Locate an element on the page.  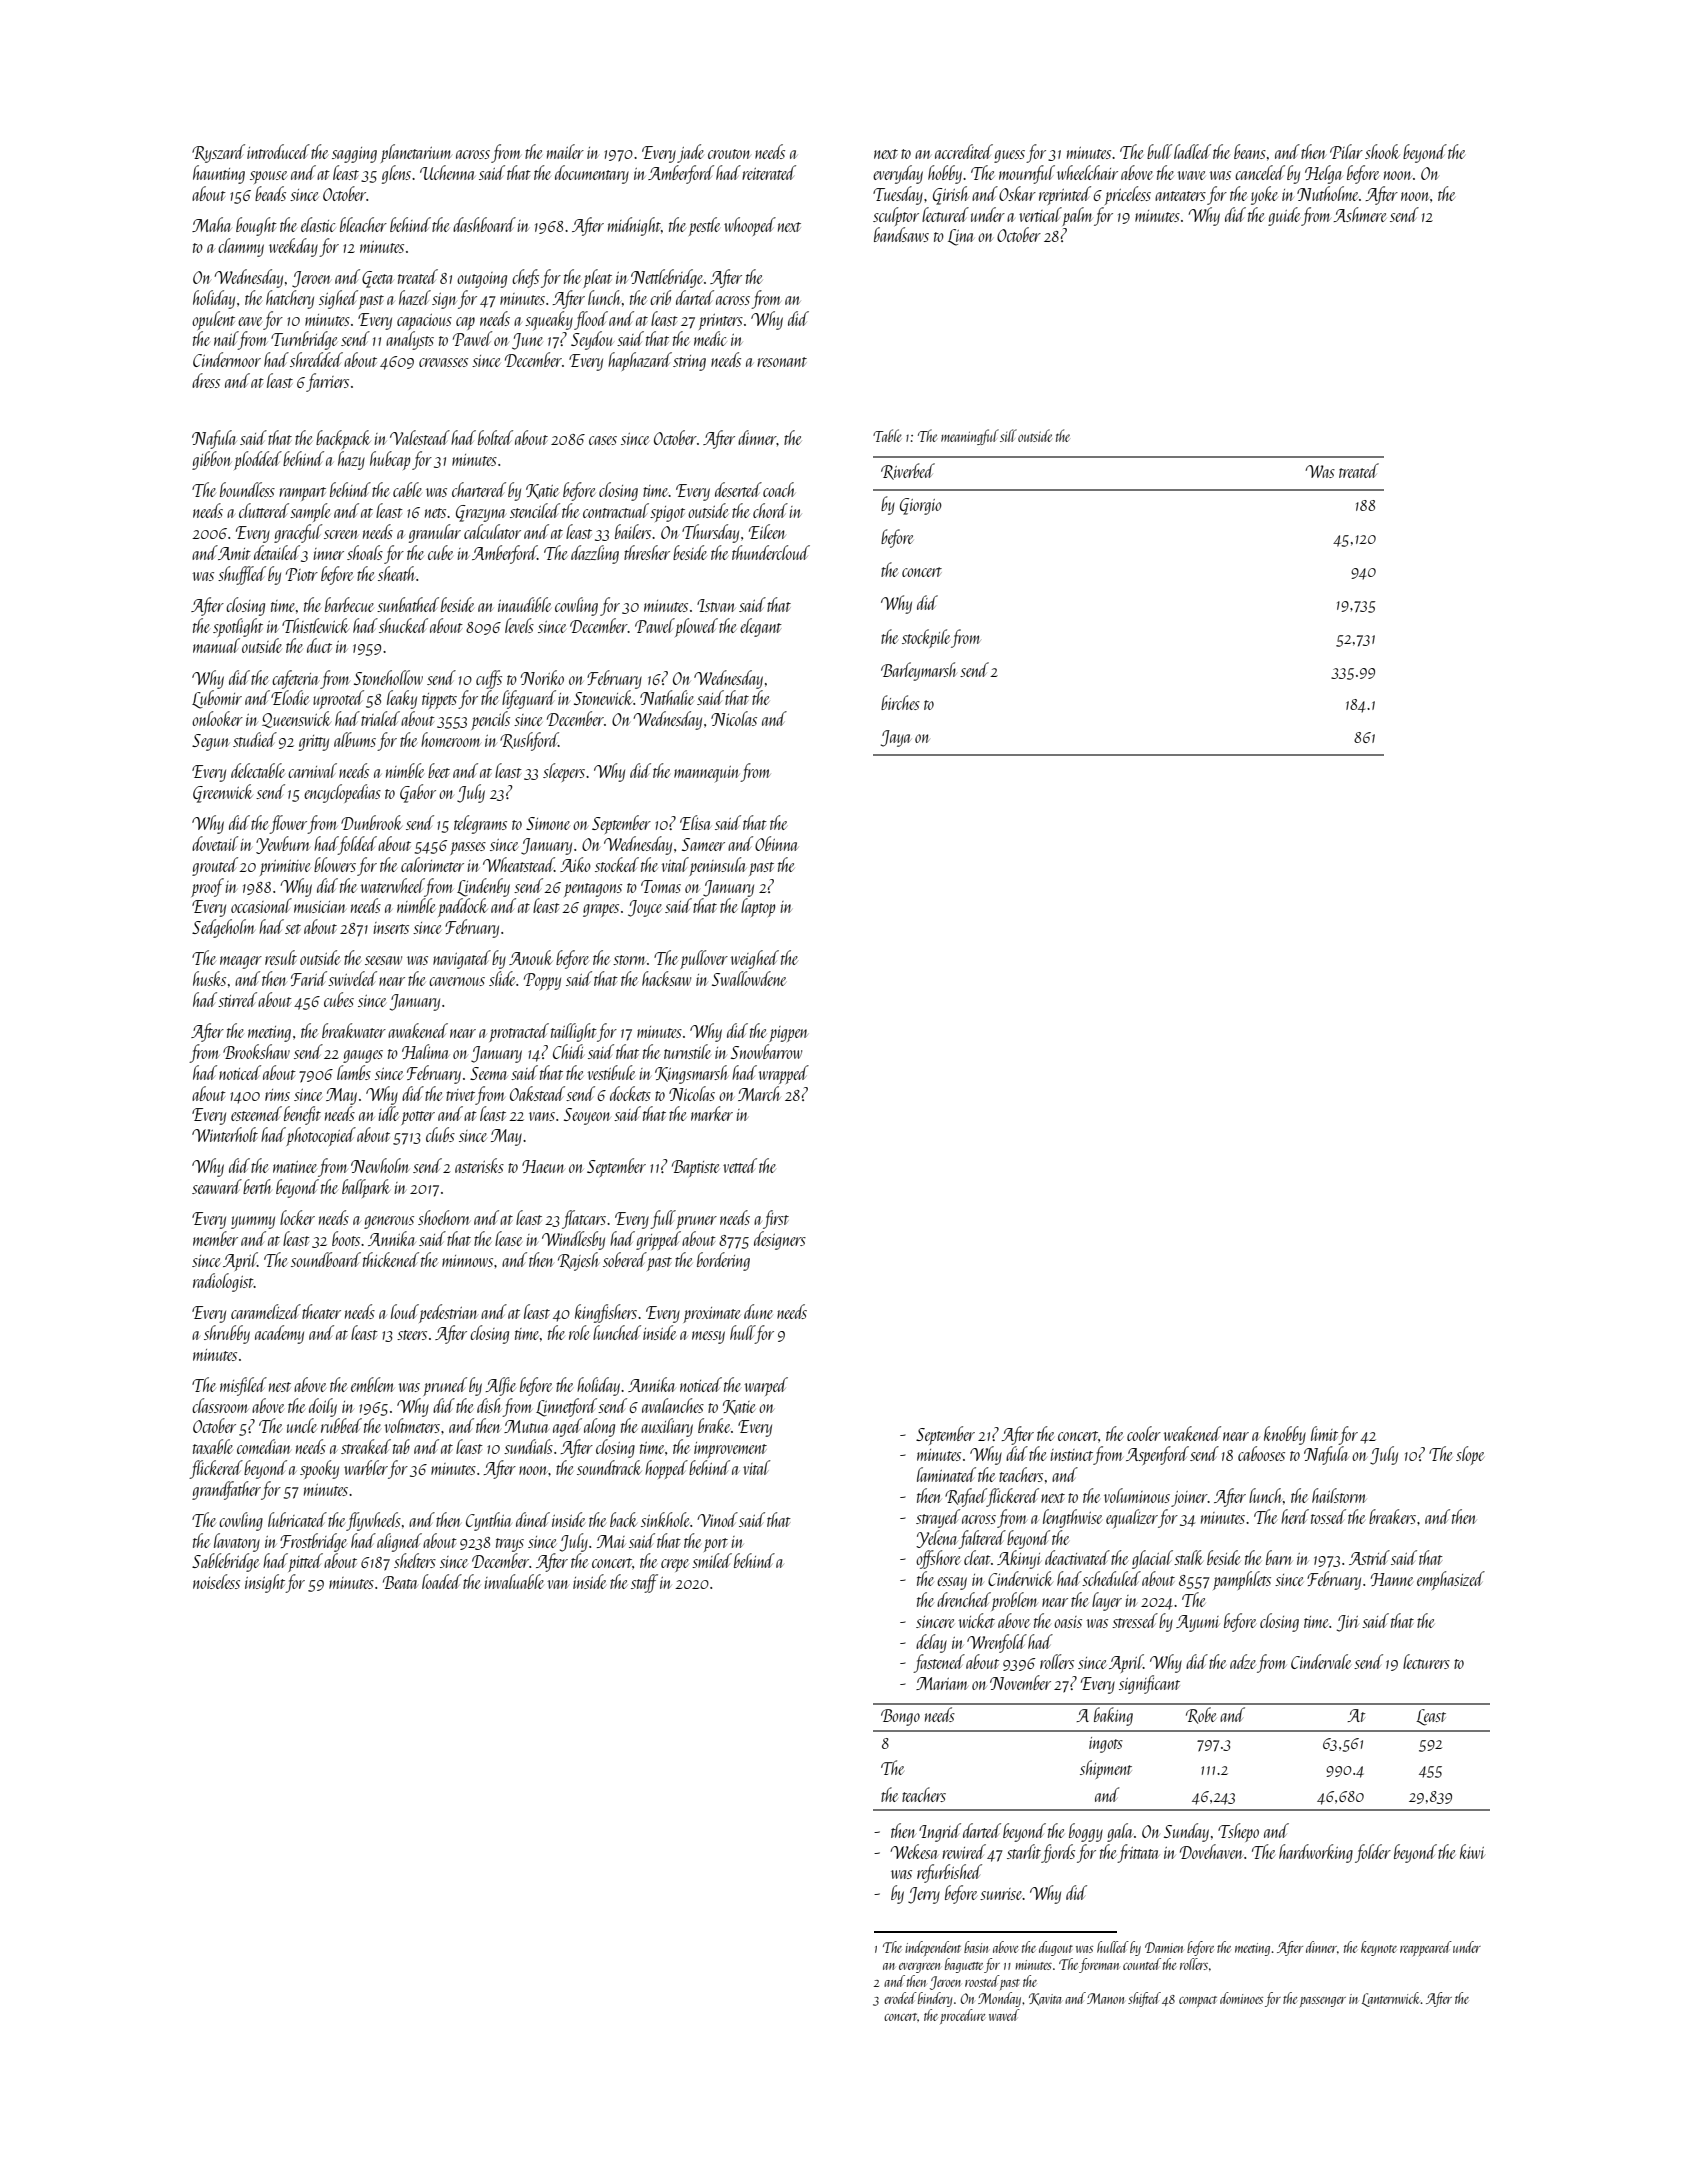
shook is located at coordinates (1382, 151).
